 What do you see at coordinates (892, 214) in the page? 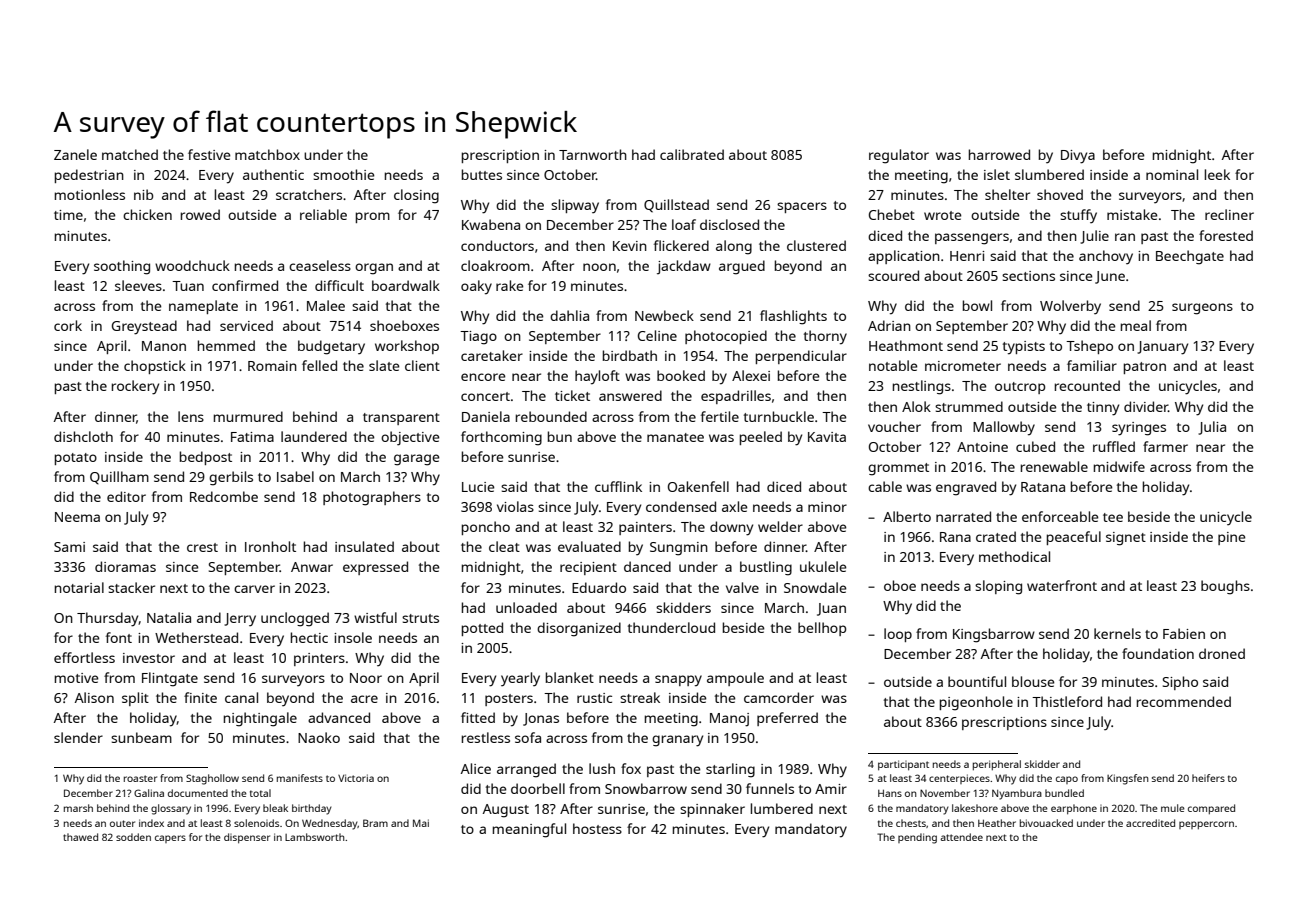
I see `Chebet` at bounding box center [892, 214].
